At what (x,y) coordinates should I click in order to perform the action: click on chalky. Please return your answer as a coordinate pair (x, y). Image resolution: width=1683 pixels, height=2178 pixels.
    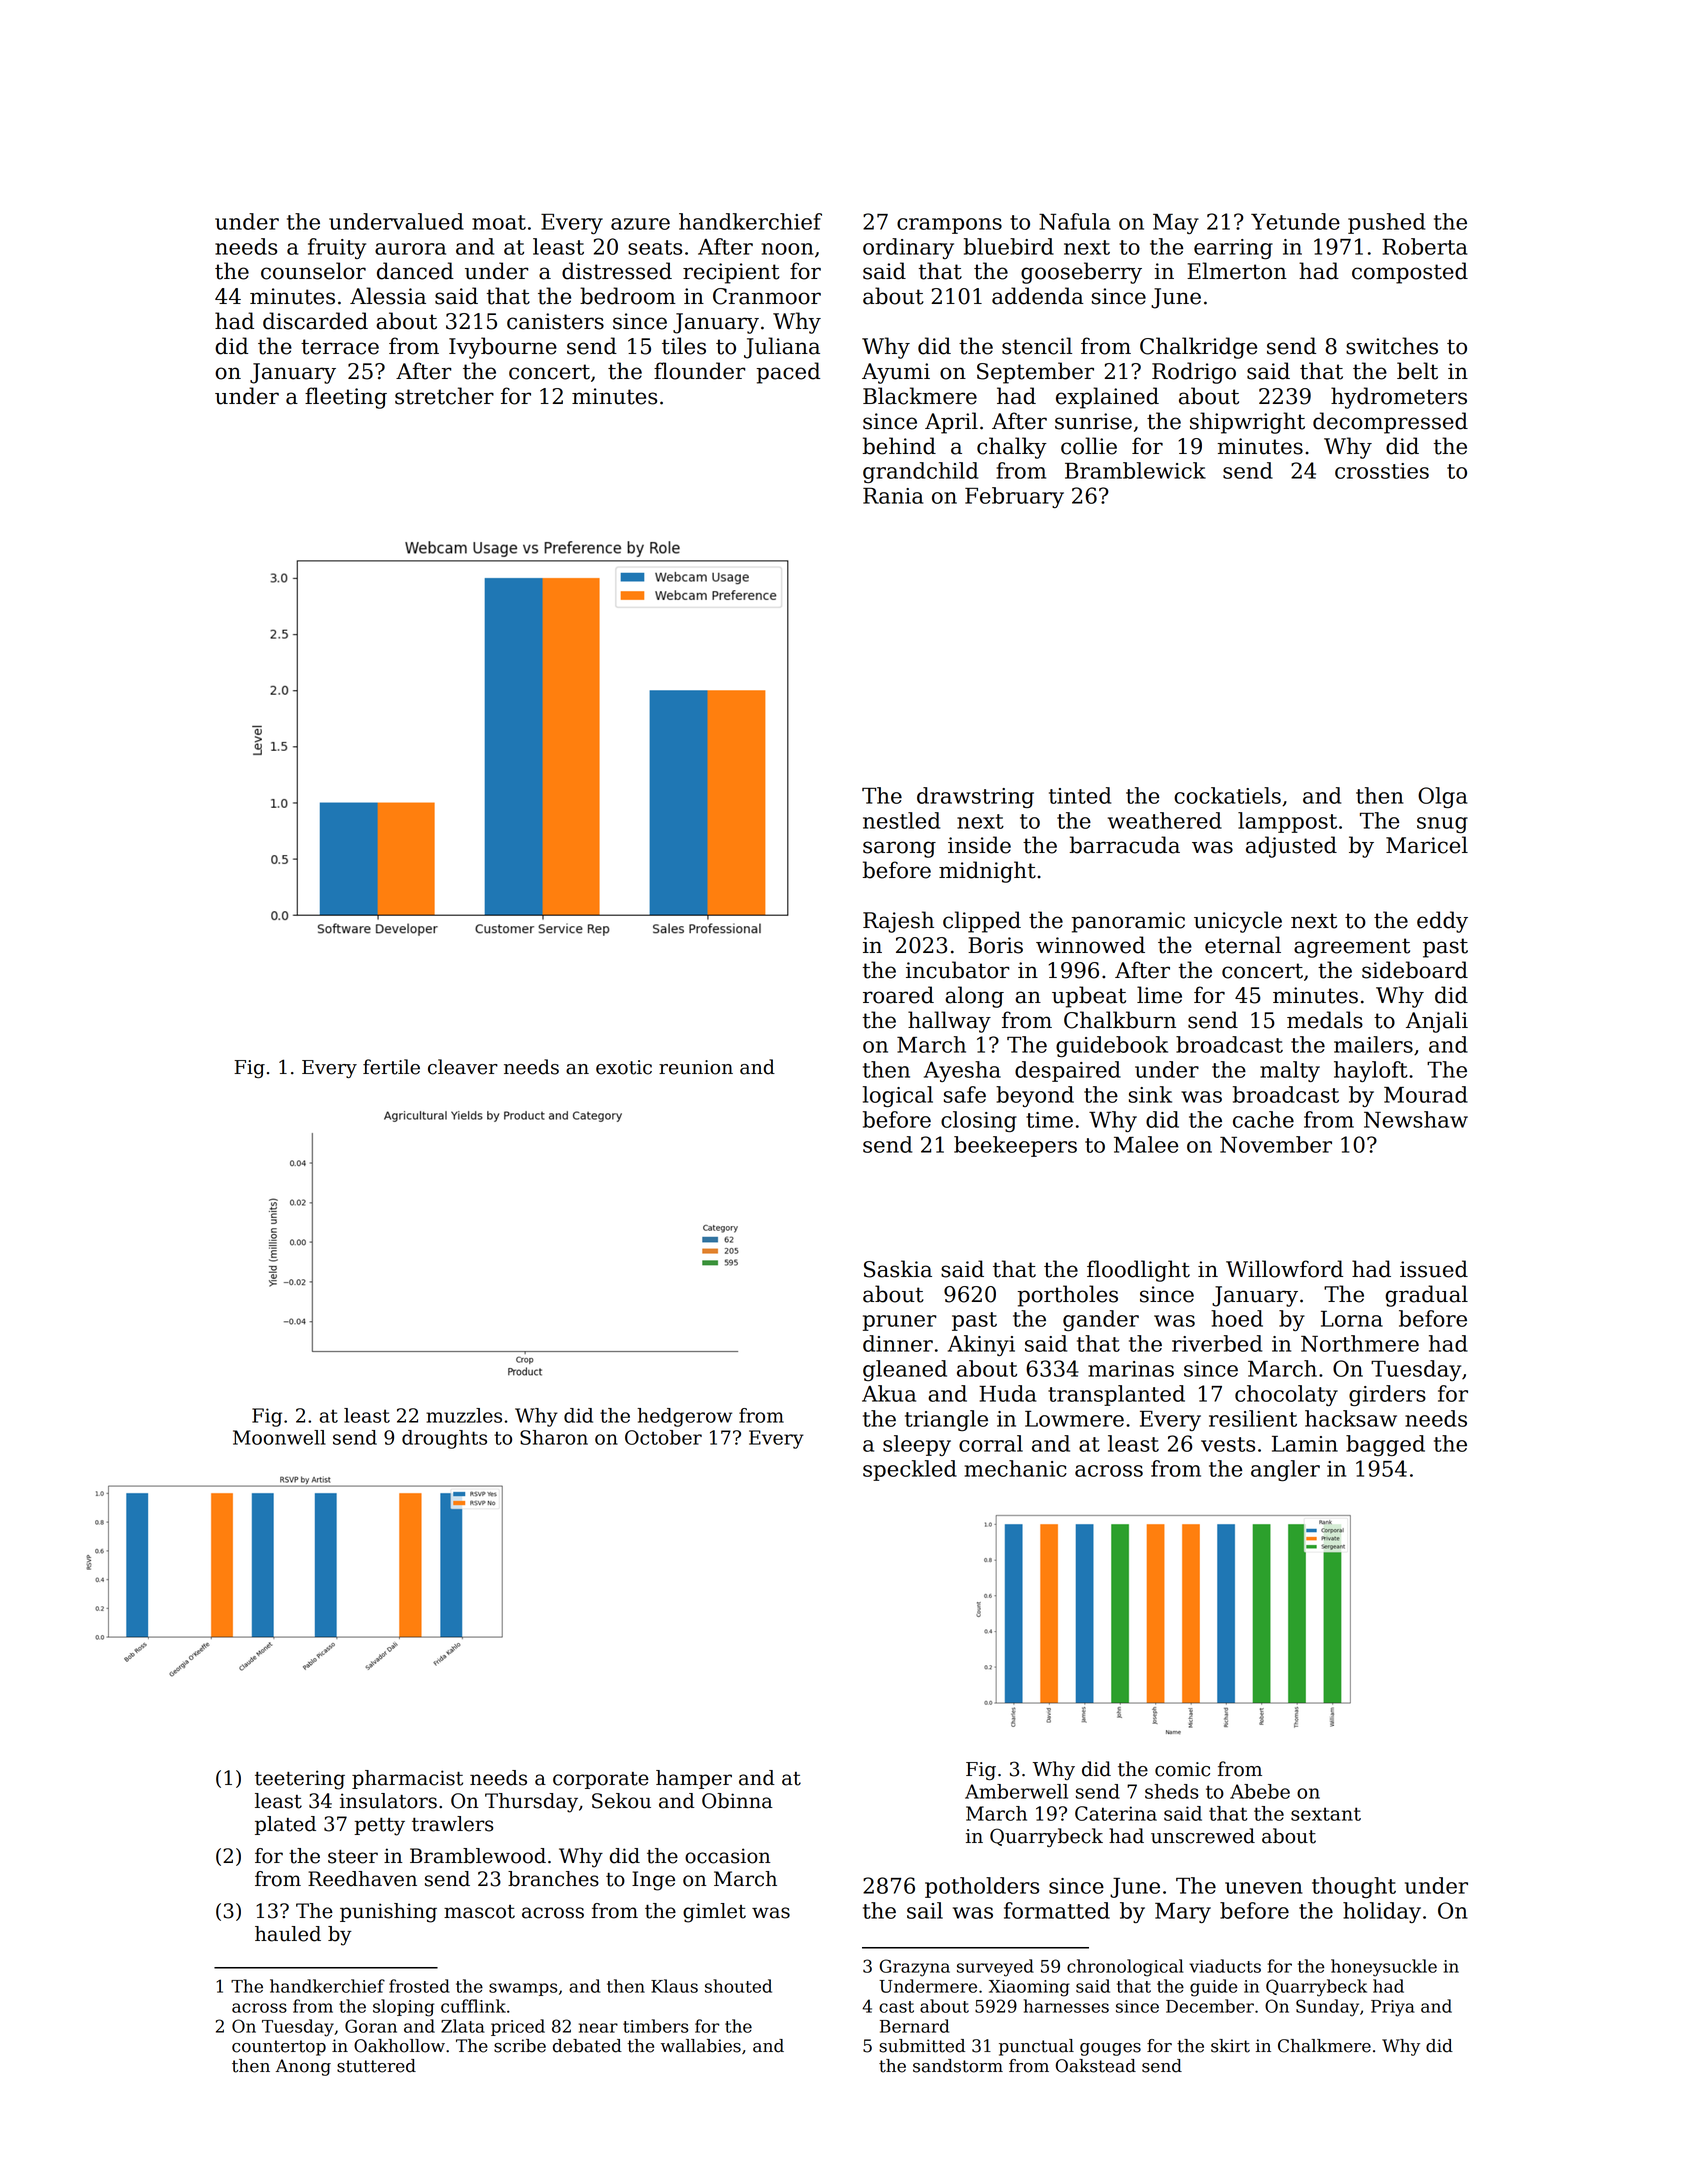
    Looking at the image, I should click on (1012, 448).
